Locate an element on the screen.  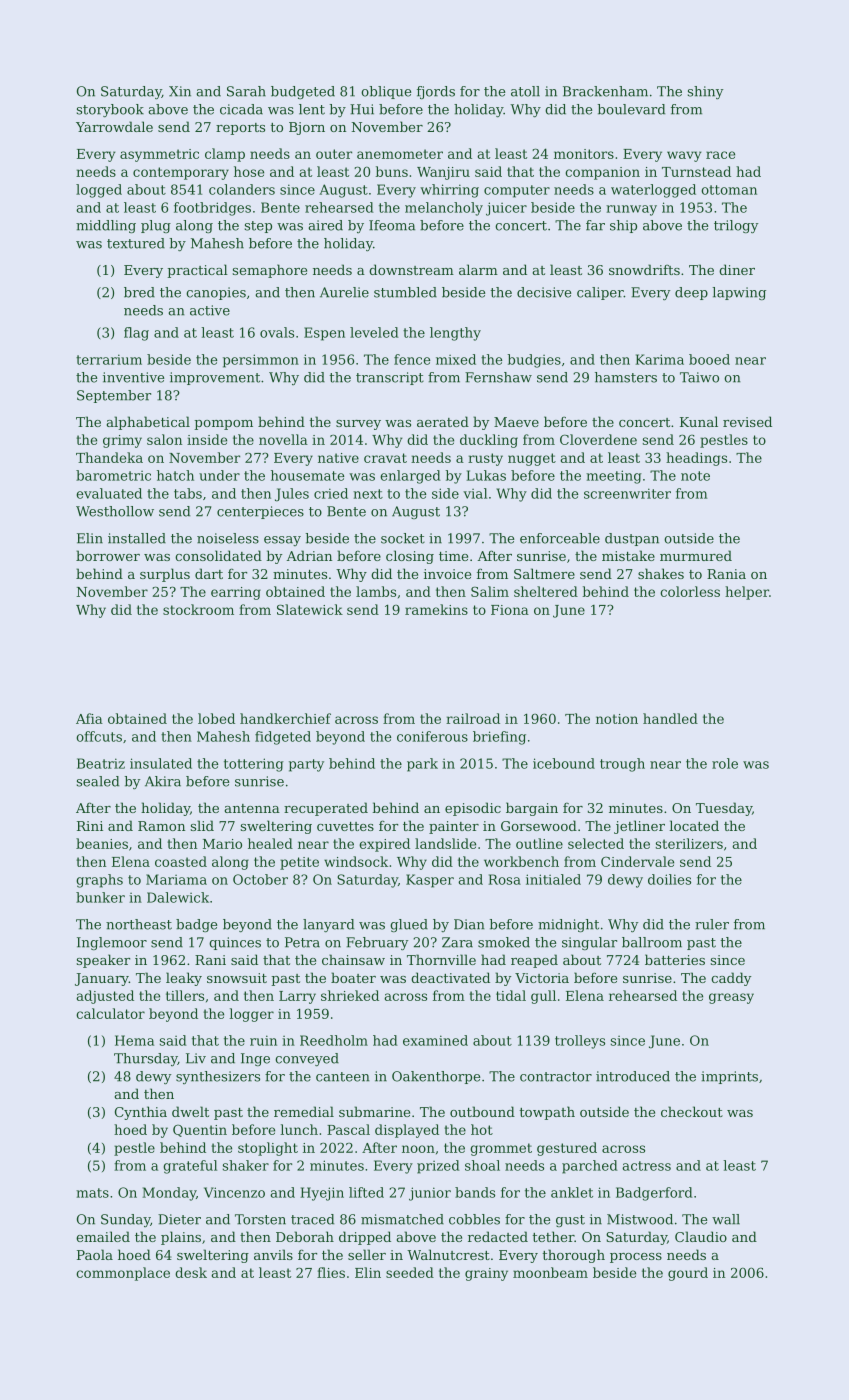
flies is located at coordinates (331, 1272).
